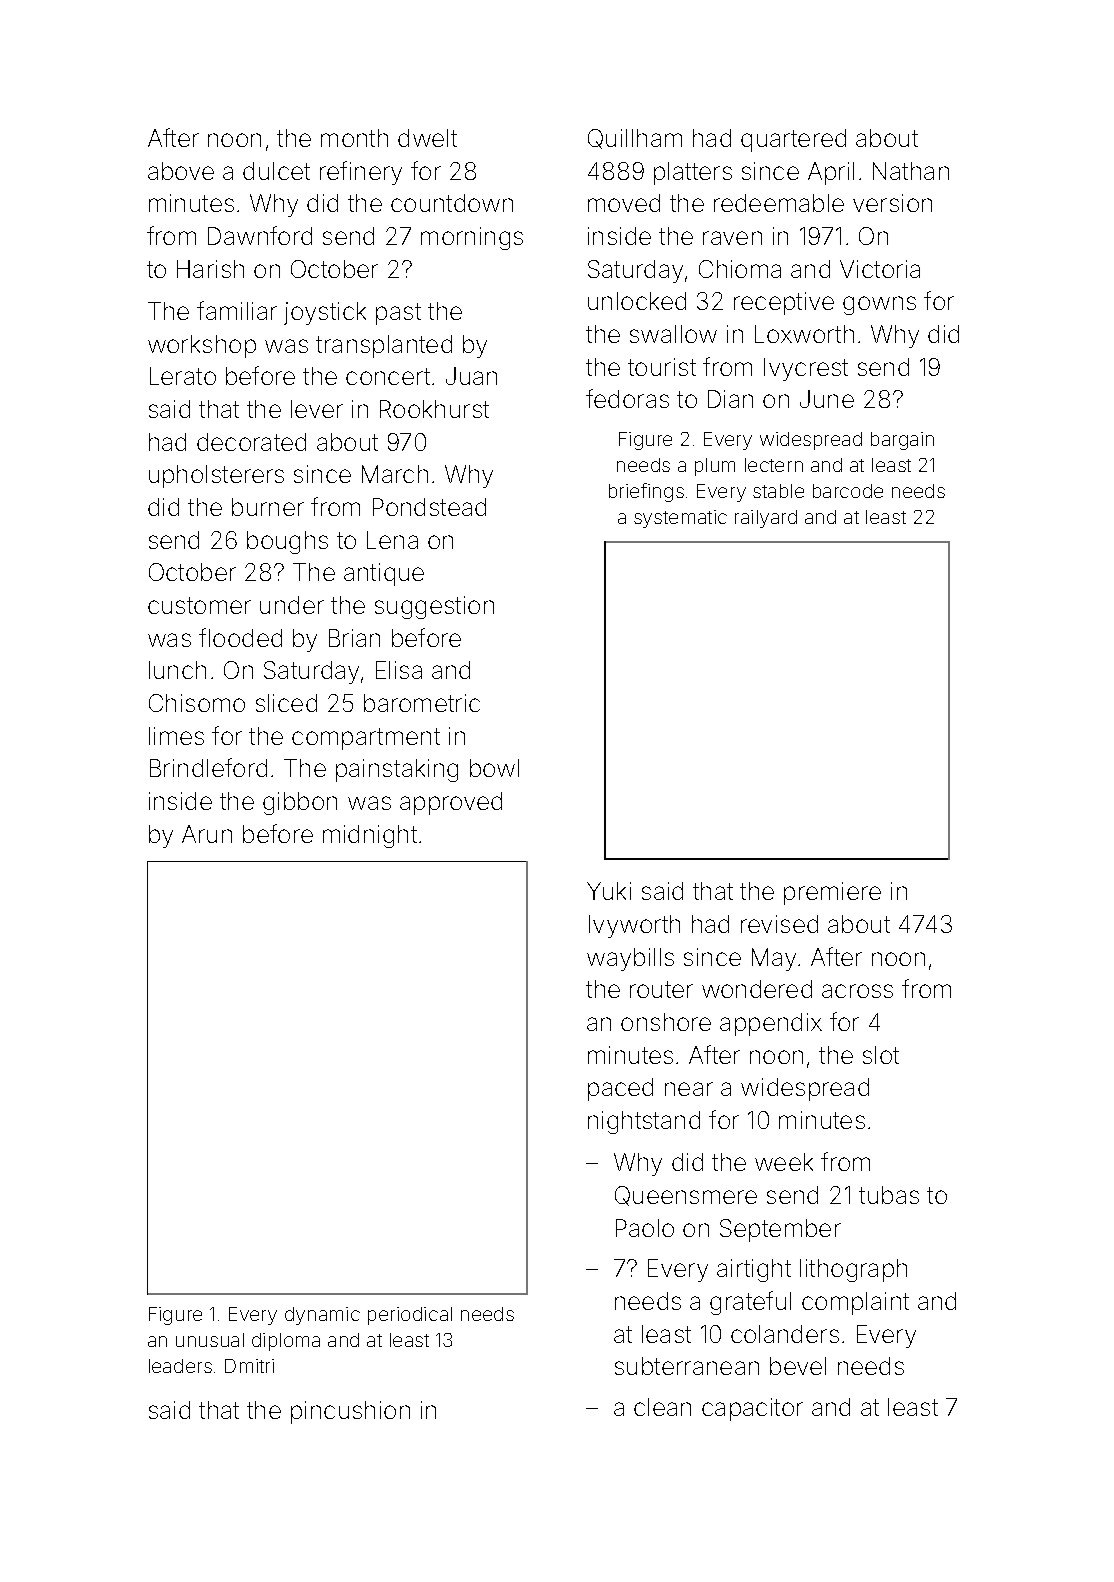 This image has height=1582, width=1114. Describe the element at coordinates (609, 891) in the image. I see `Yuki` at that location.
